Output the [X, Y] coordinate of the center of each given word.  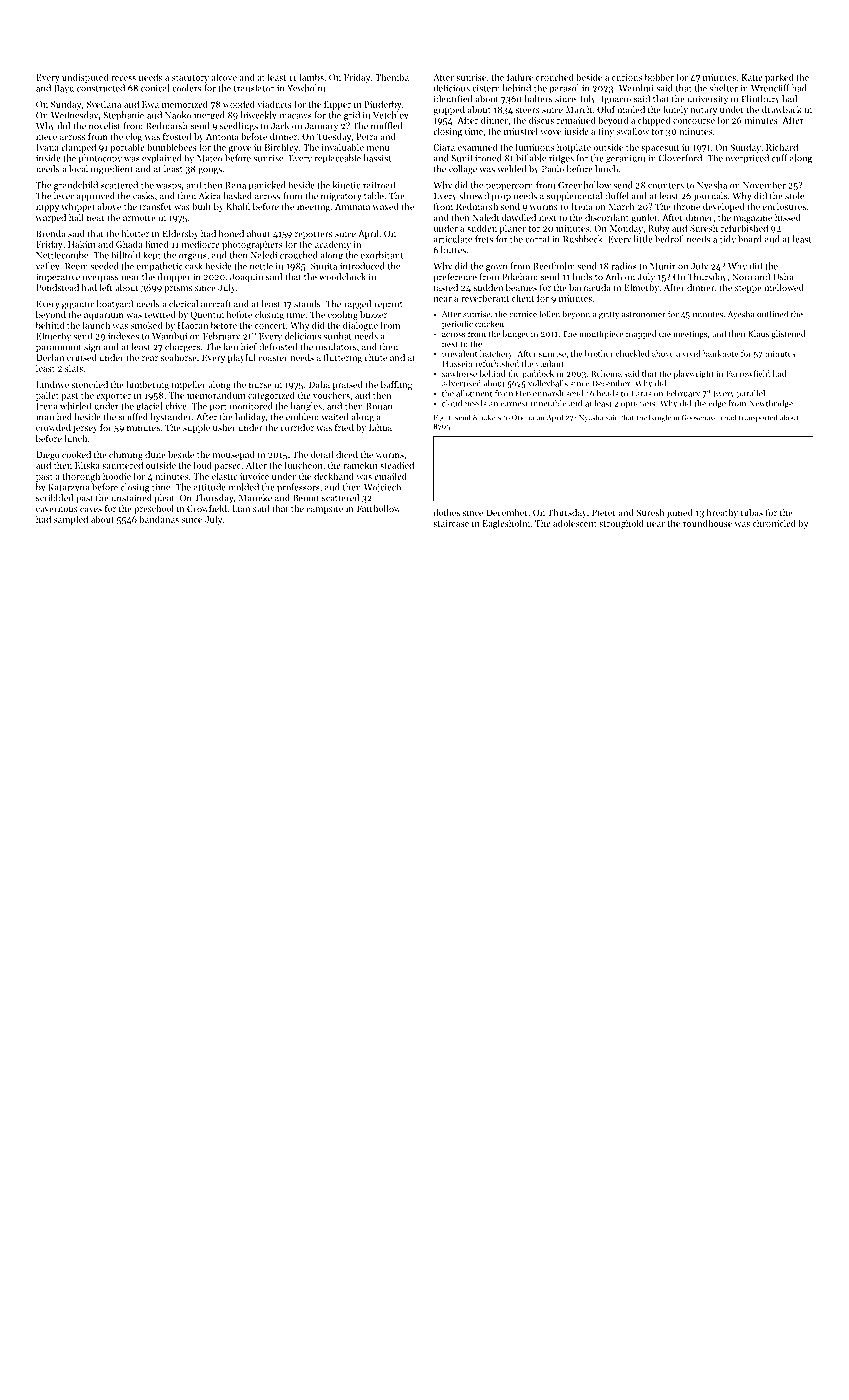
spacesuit [660, 148]
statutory [190, 79]
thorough [81, 477]
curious [627, 77]
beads [608, 393]
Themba [392, 77]
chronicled [774, 523]
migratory [341, 197]
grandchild [76, 186]
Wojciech [382, 488]
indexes [123, 336]
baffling [396, 385]
